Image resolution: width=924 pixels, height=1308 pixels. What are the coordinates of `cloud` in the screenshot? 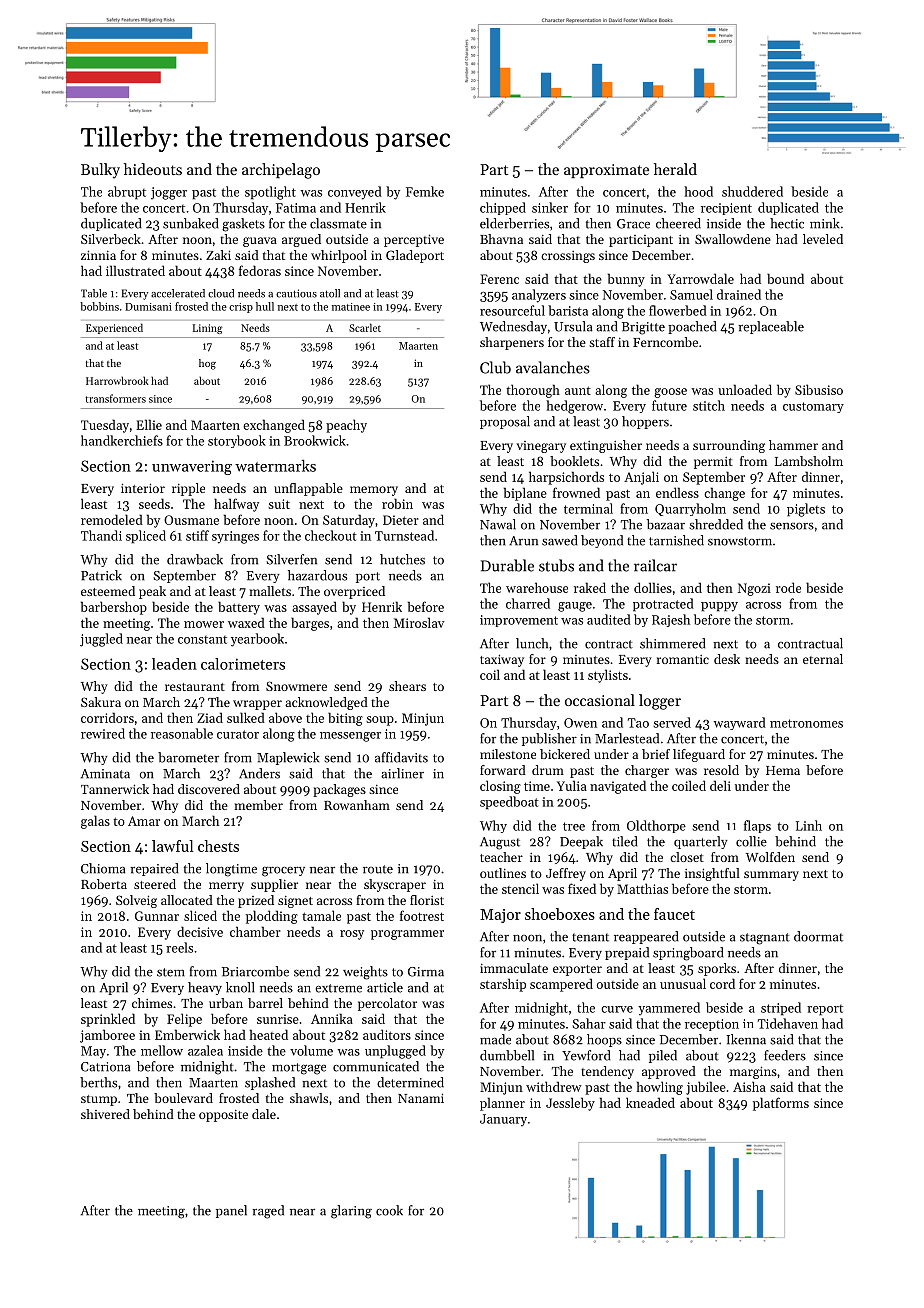 It's located at (221, 293).
